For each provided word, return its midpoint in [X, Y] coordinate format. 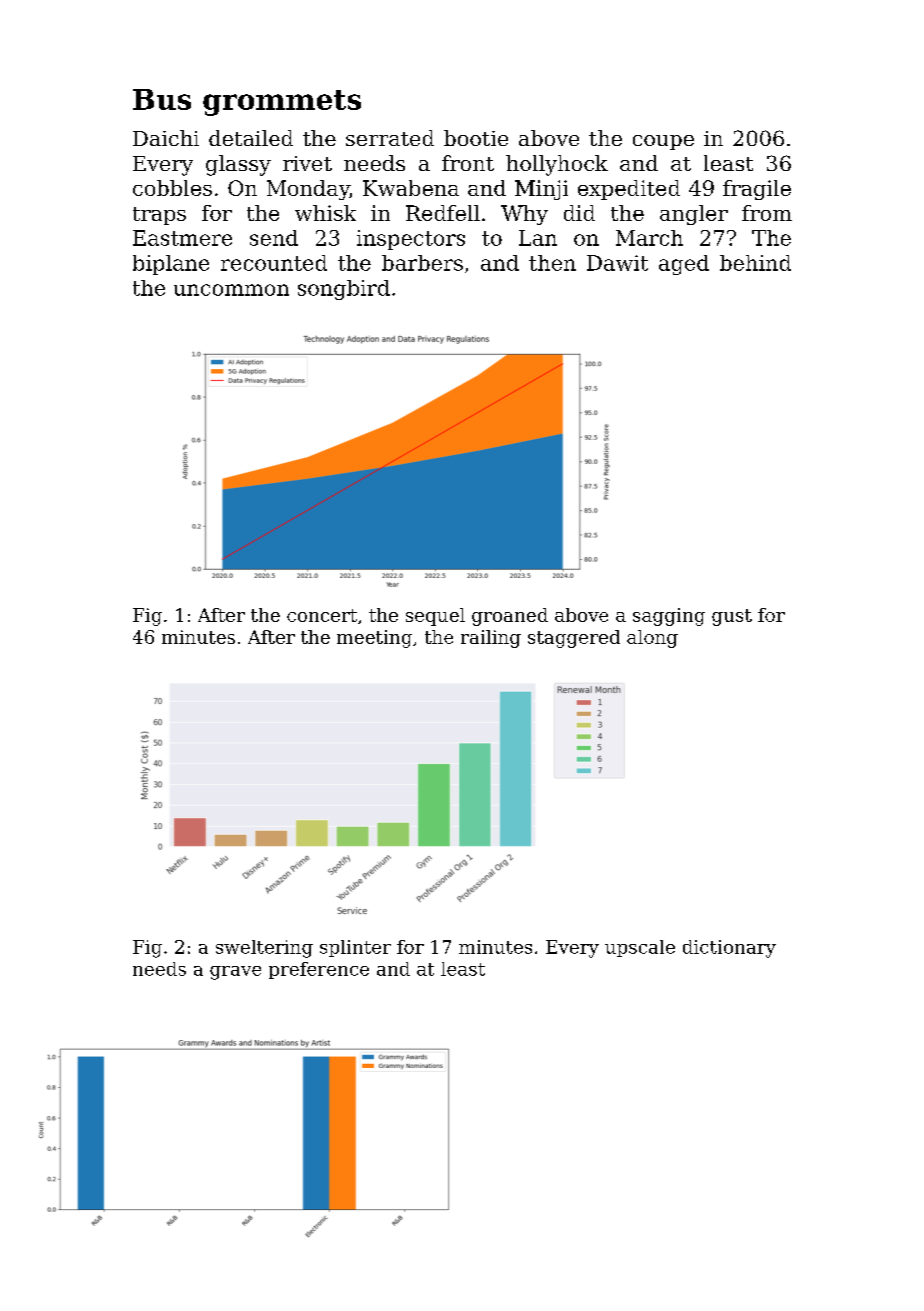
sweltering [264, 949]
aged [684, 265]
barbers [422, 263]
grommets [282, 103]
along [652, 639]
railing [491, 639]
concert [322, 615]
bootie [476, 138]
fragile [757, 190]
